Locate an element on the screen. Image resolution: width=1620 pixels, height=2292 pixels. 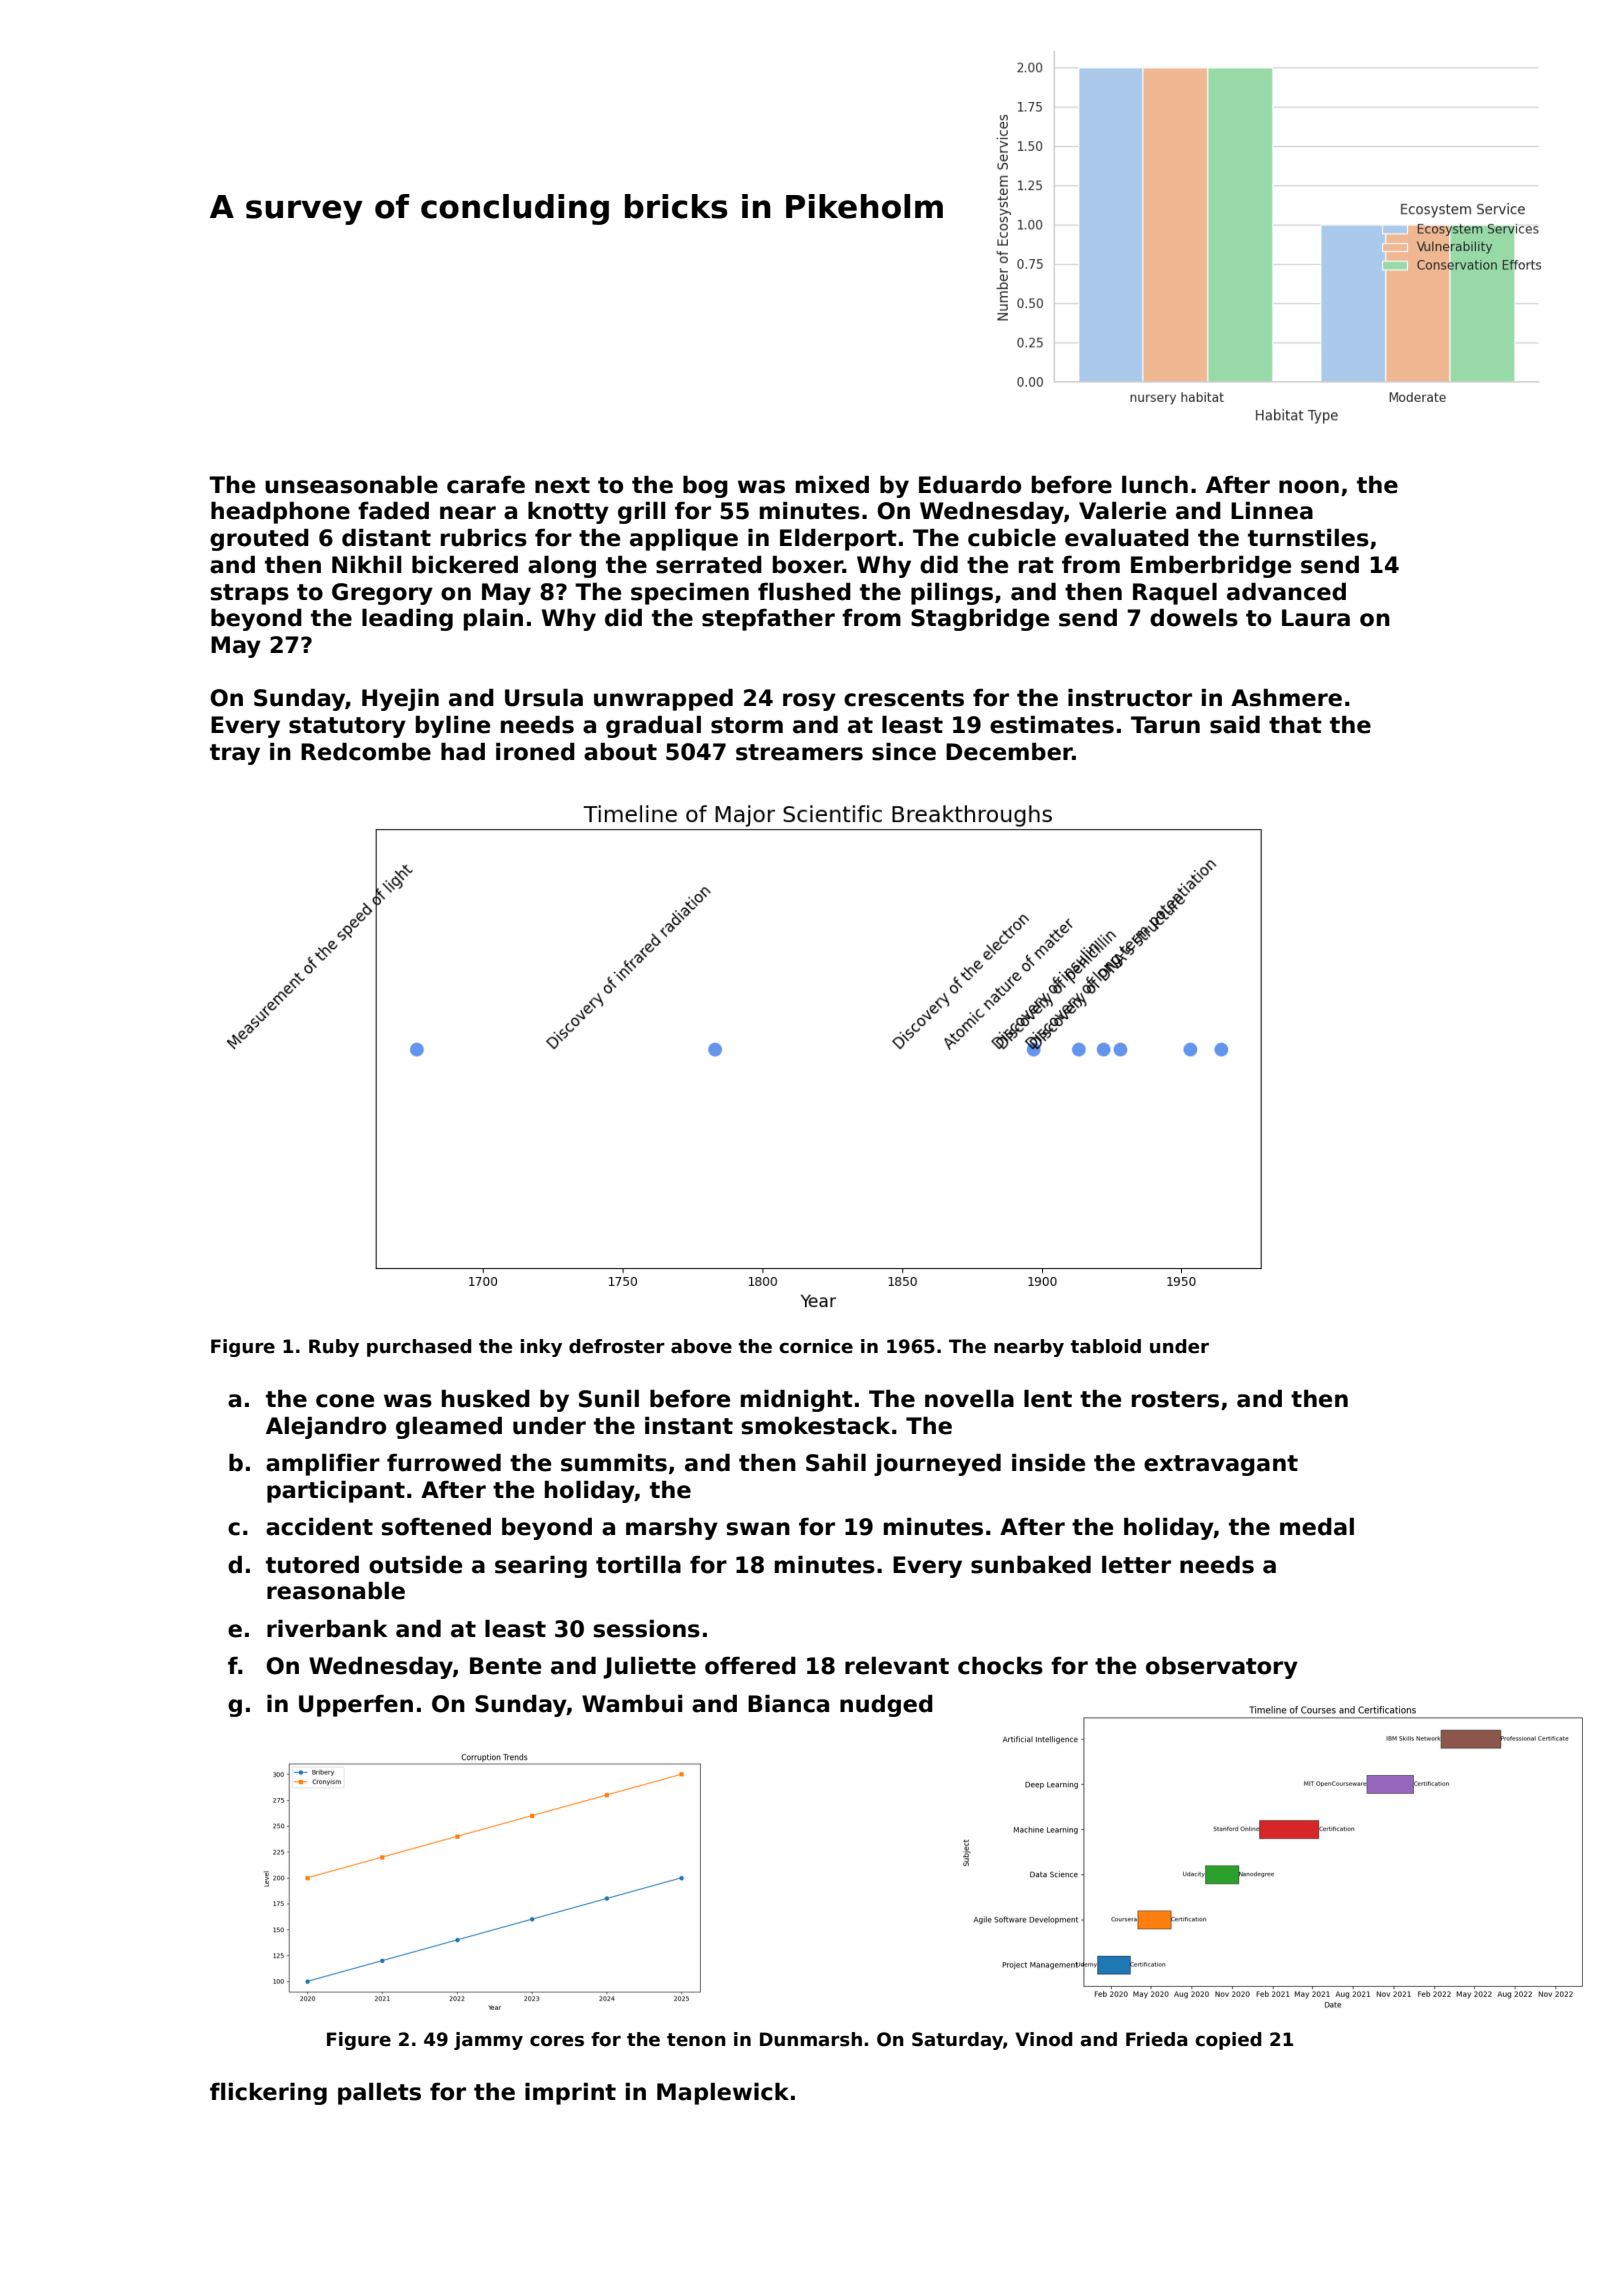
noon is located at coordinates (1309, 487).
